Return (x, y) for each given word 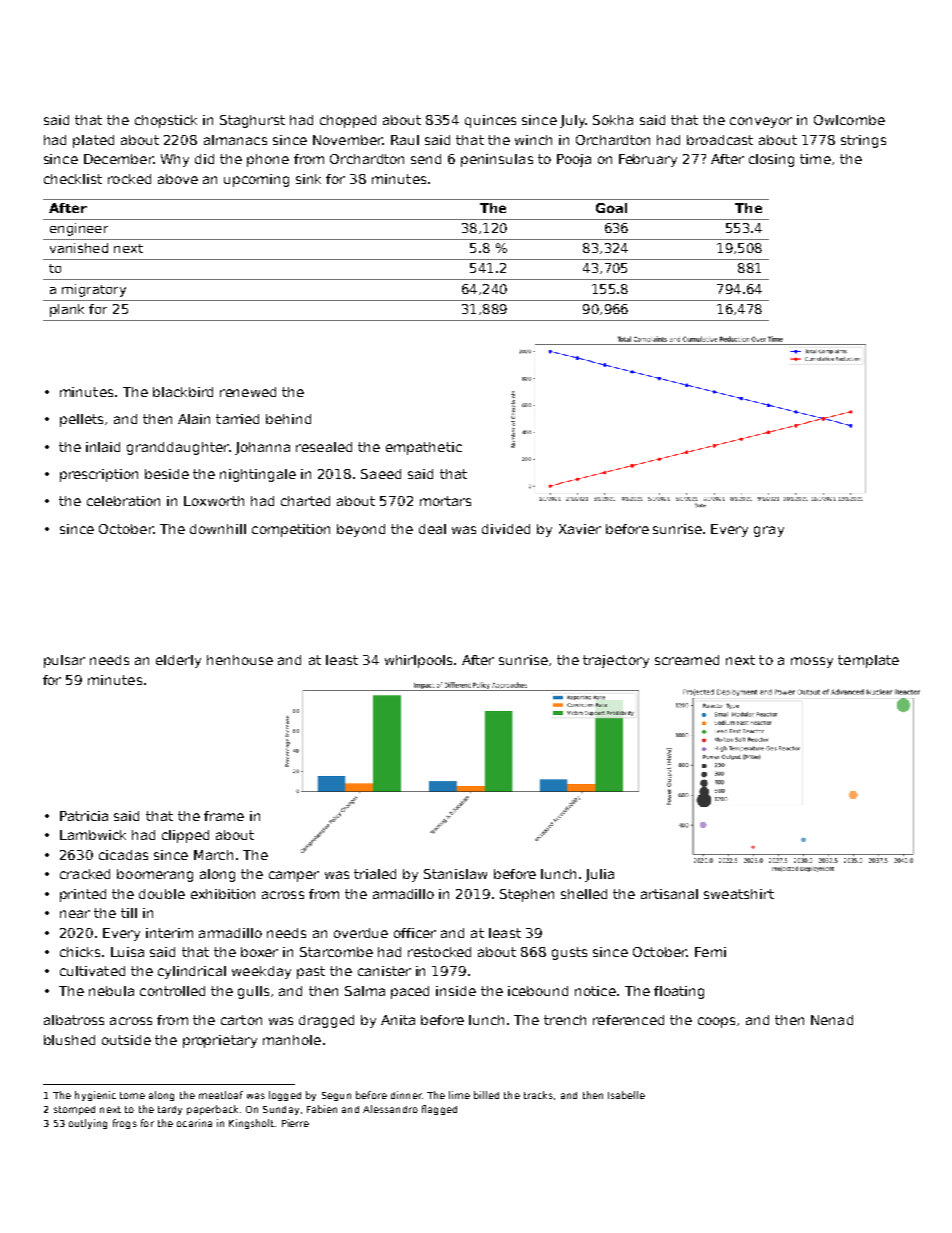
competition (291, 530)
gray (769, 531)
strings (863, 141)
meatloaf (221, 1095)
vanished (79, 248)
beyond (361, 530)
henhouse (240, 660)
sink (308, 179)
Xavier (580, 529)
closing (771, 160)
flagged (439, 1110)
